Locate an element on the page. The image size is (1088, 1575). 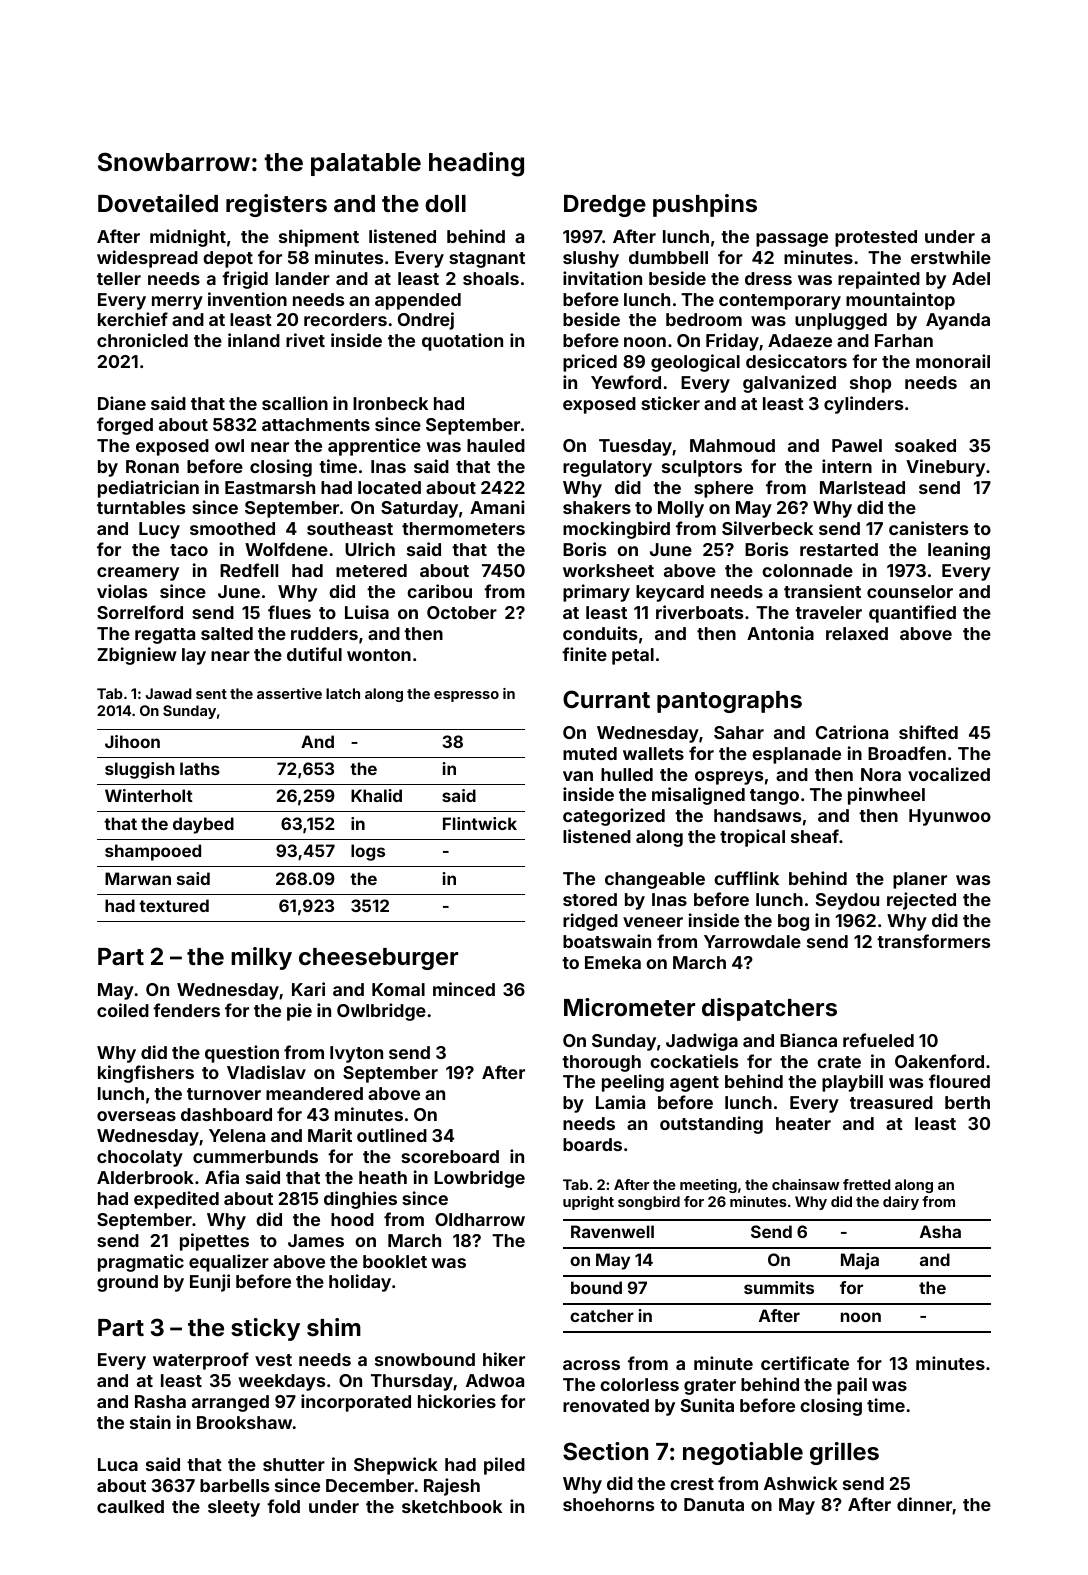
Diane is located at coordinates (122, 403).
